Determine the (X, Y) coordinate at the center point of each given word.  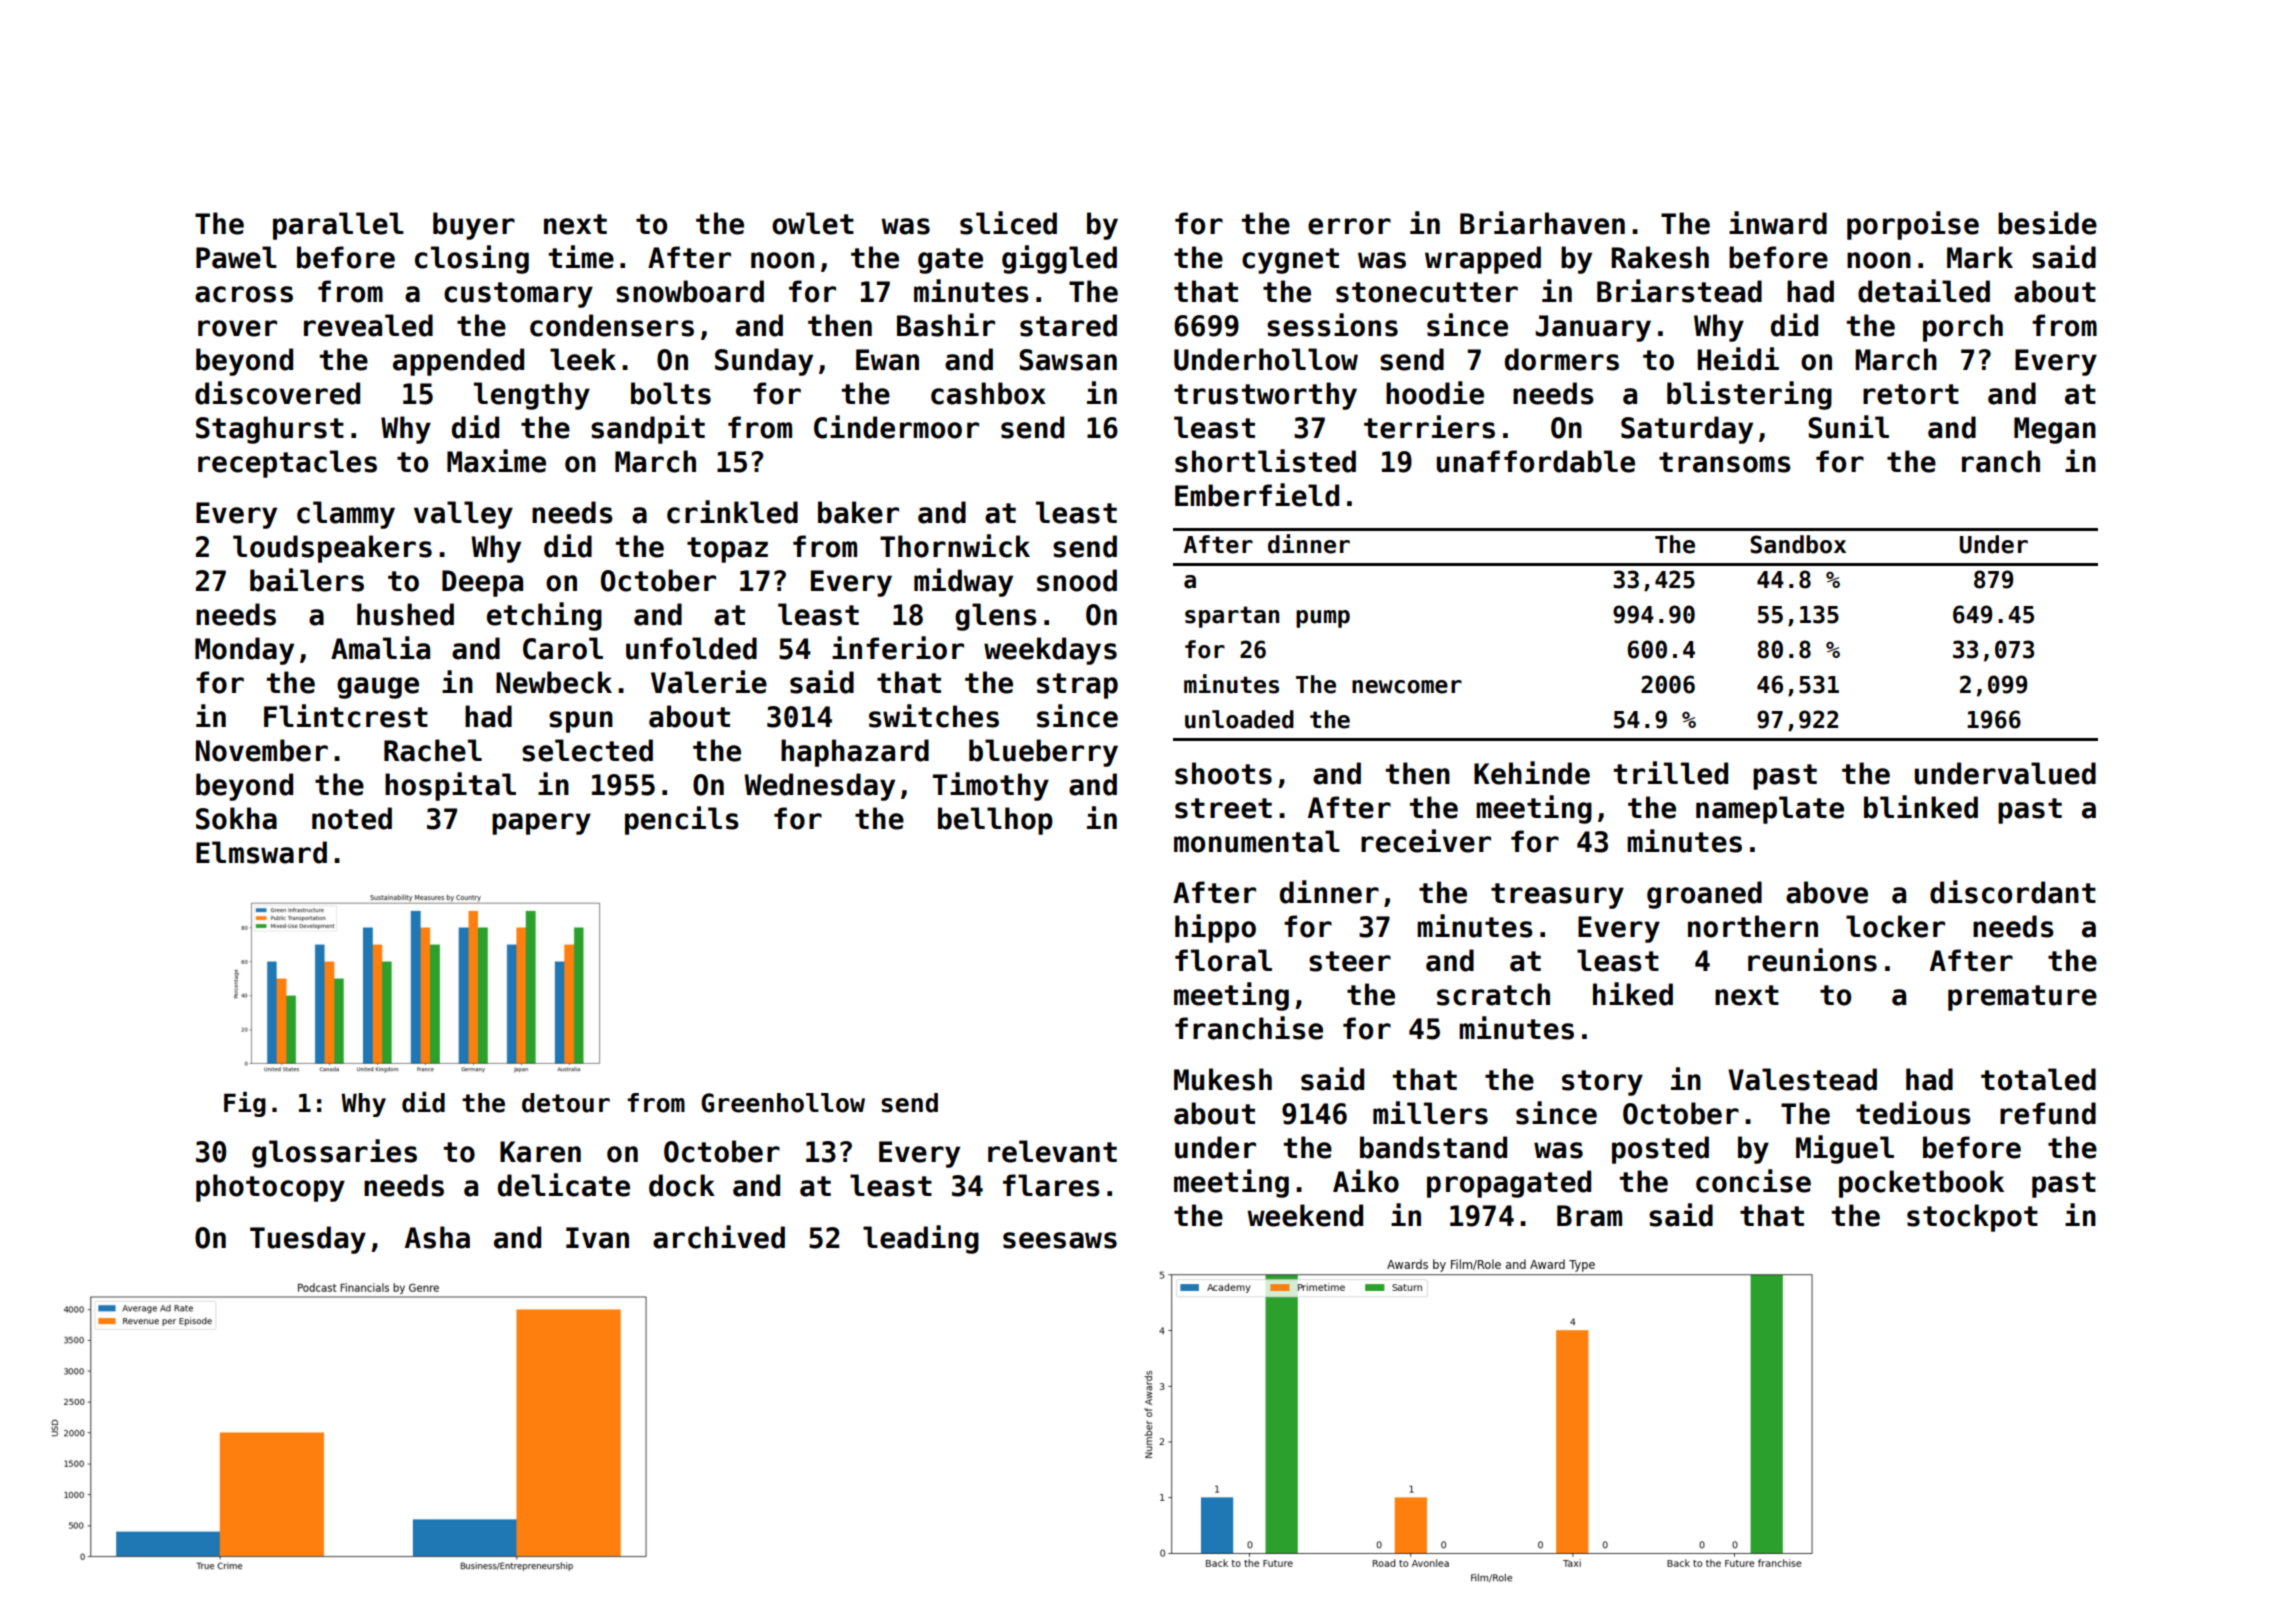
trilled (1671, 773)
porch (1963, 328)
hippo (1215, 928)
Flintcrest (346, 716)
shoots (1223, 773)
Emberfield (1257, 495)
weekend (1305, 1215)
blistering (1749, 395)
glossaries (334, 1153)
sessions (1332, 325)
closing (472, 259)
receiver (1426, 841)
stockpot (1972, 1218)
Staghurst (270, 430)
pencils (682, 820)
